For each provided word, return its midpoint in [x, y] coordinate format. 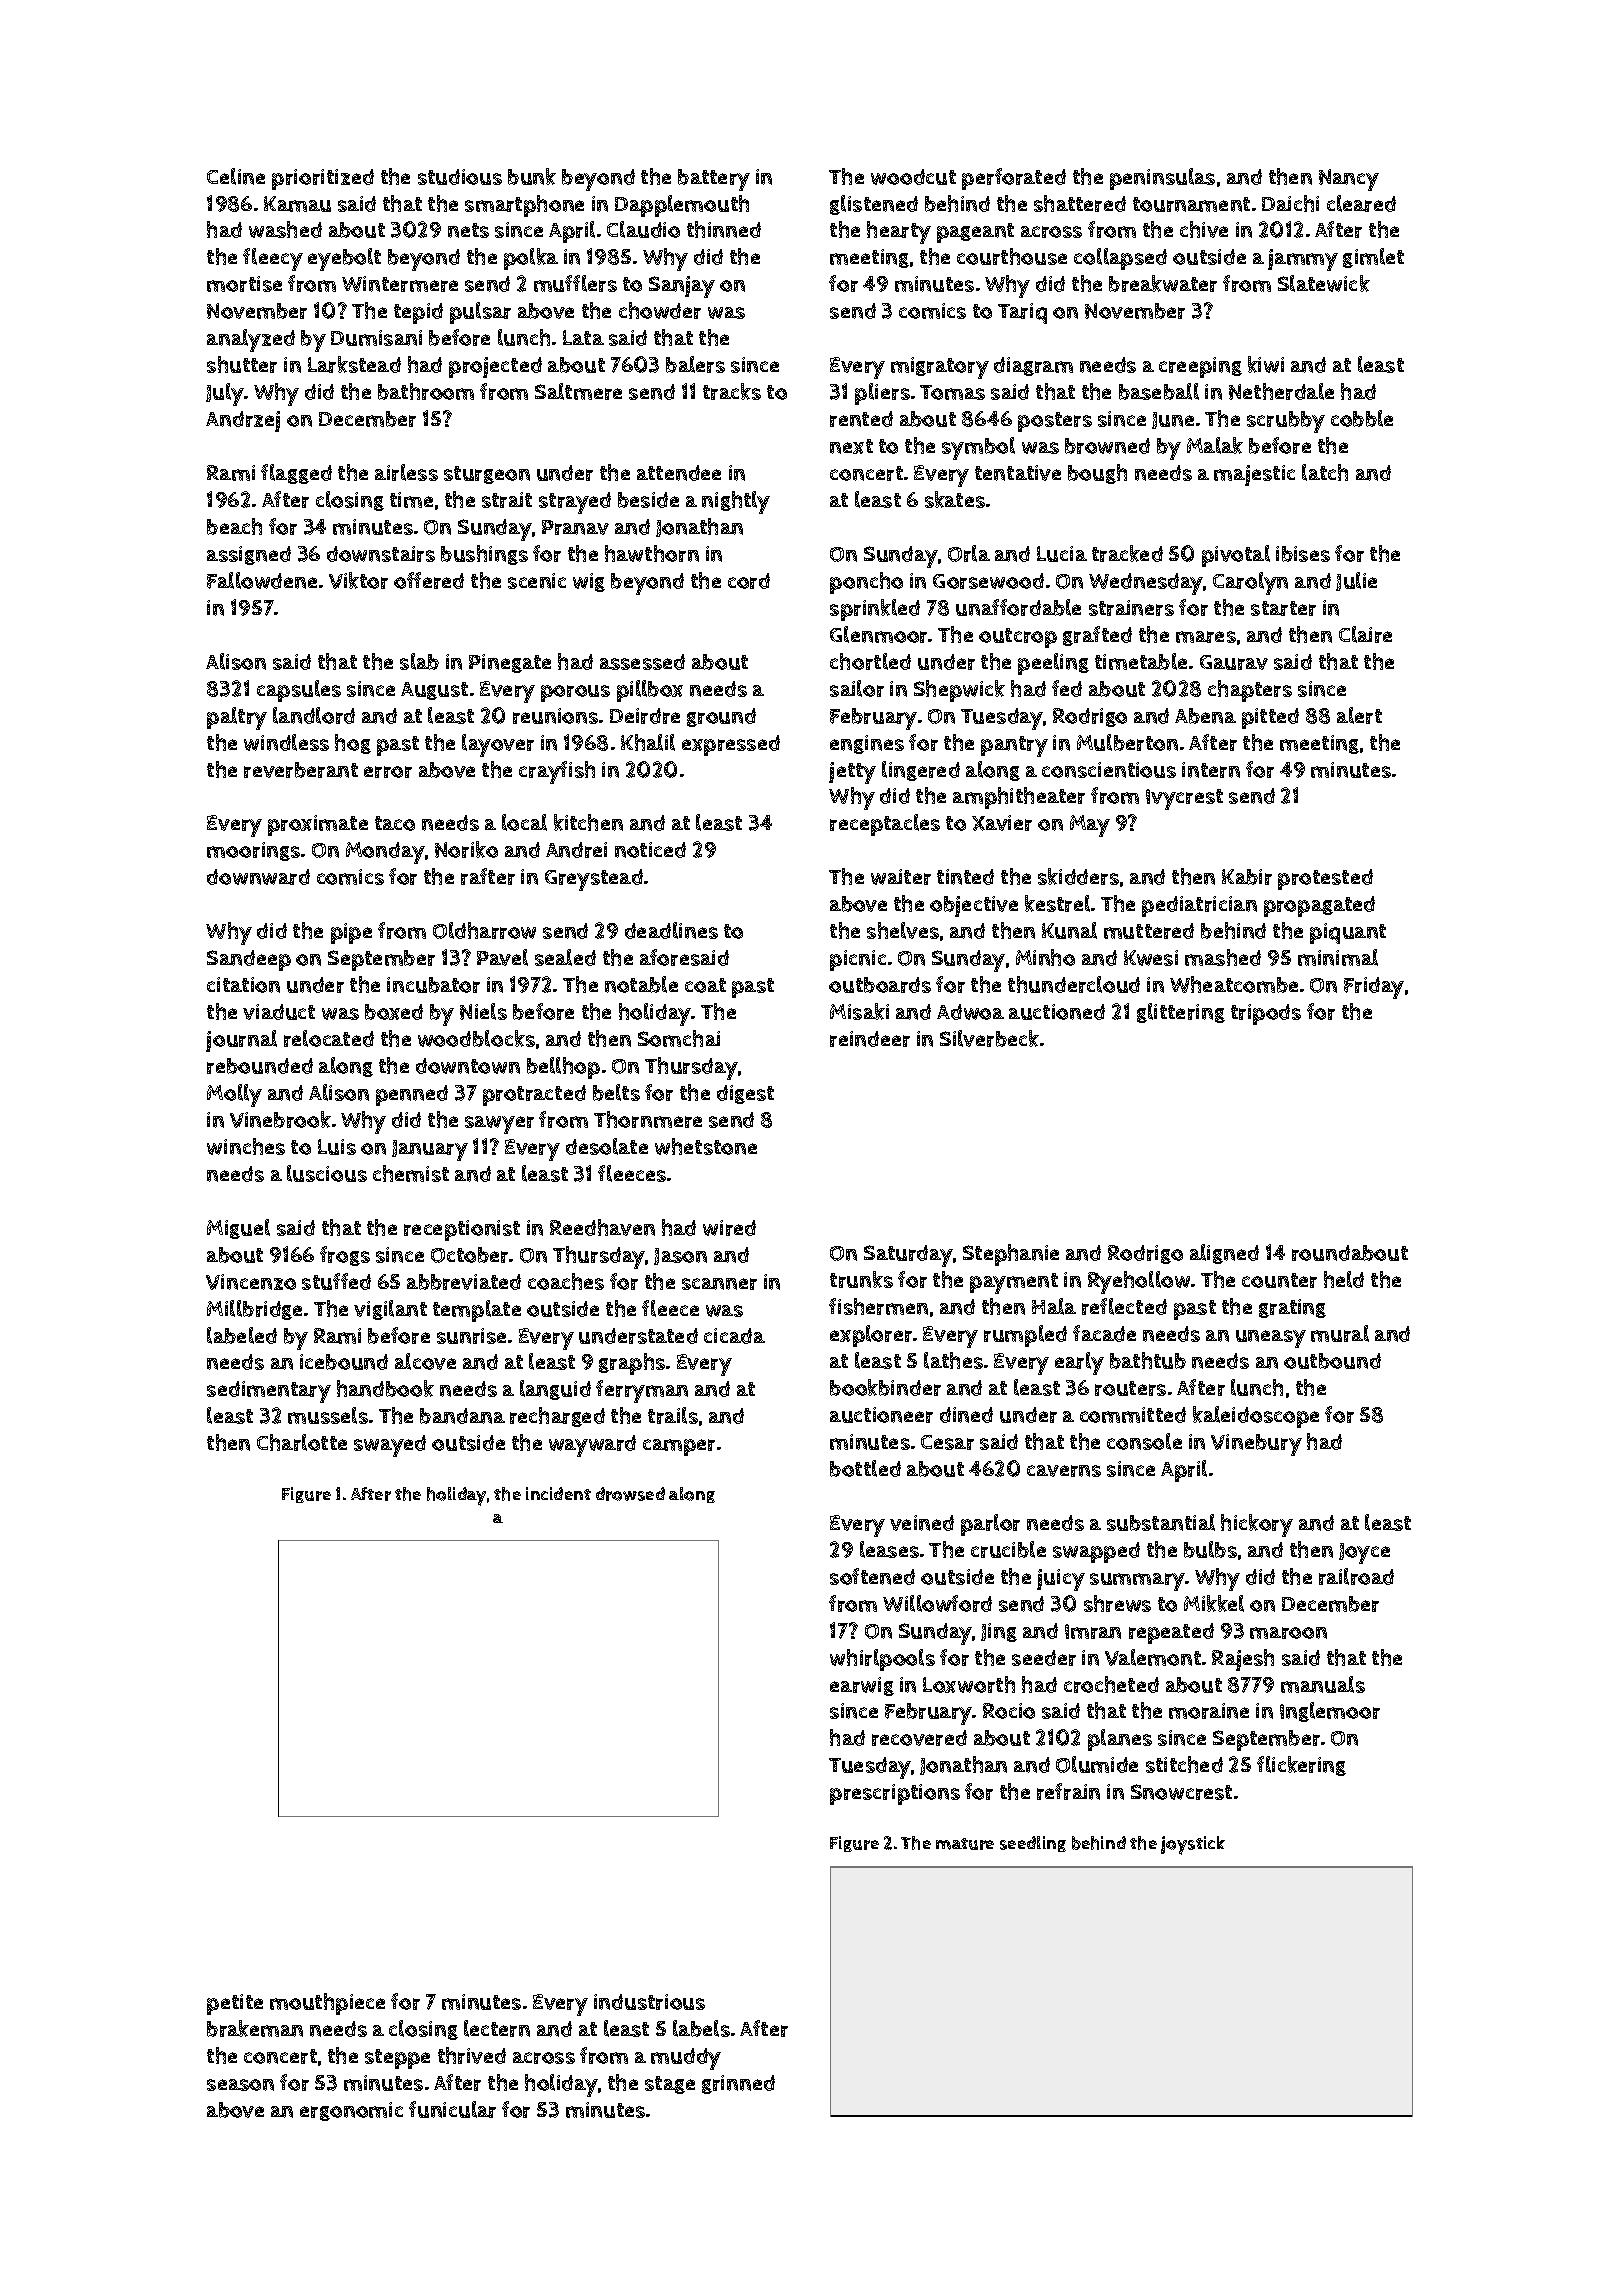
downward [258, 877]
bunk [532, 176]
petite [235, 2004]
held [1344, 1279]
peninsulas [1162, 179]
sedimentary [269, 1392]
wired [729, 1228]
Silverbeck [989, 1038]
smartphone [524, 206]
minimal [1338, 957]
